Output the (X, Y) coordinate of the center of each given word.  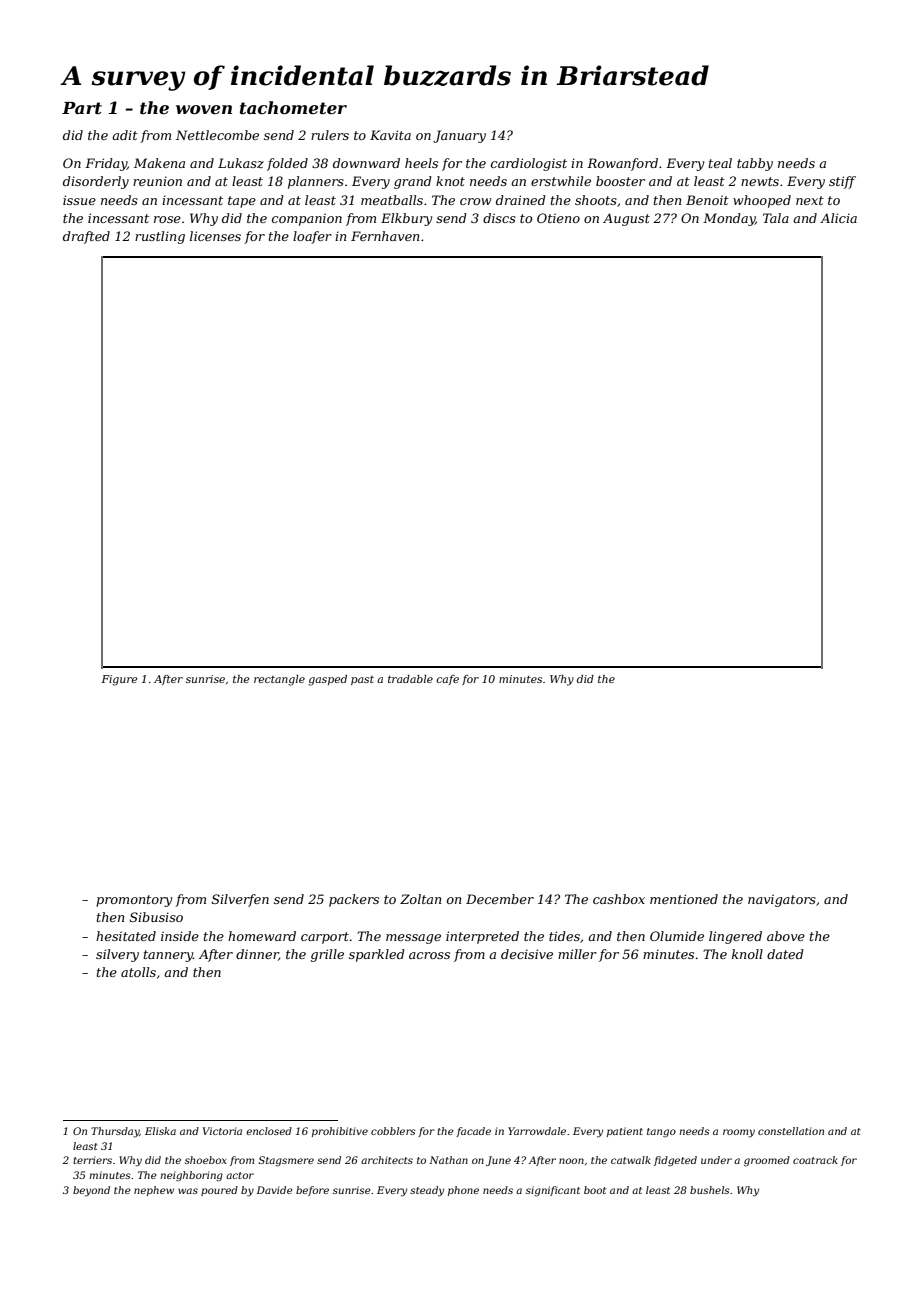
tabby (755, 164)
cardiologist (529, 164)
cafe (447, 680)
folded (287, 164)
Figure (119, 680)
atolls (138, 972)
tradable (410, 679)
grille (327, 955)
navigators (782, 900)
